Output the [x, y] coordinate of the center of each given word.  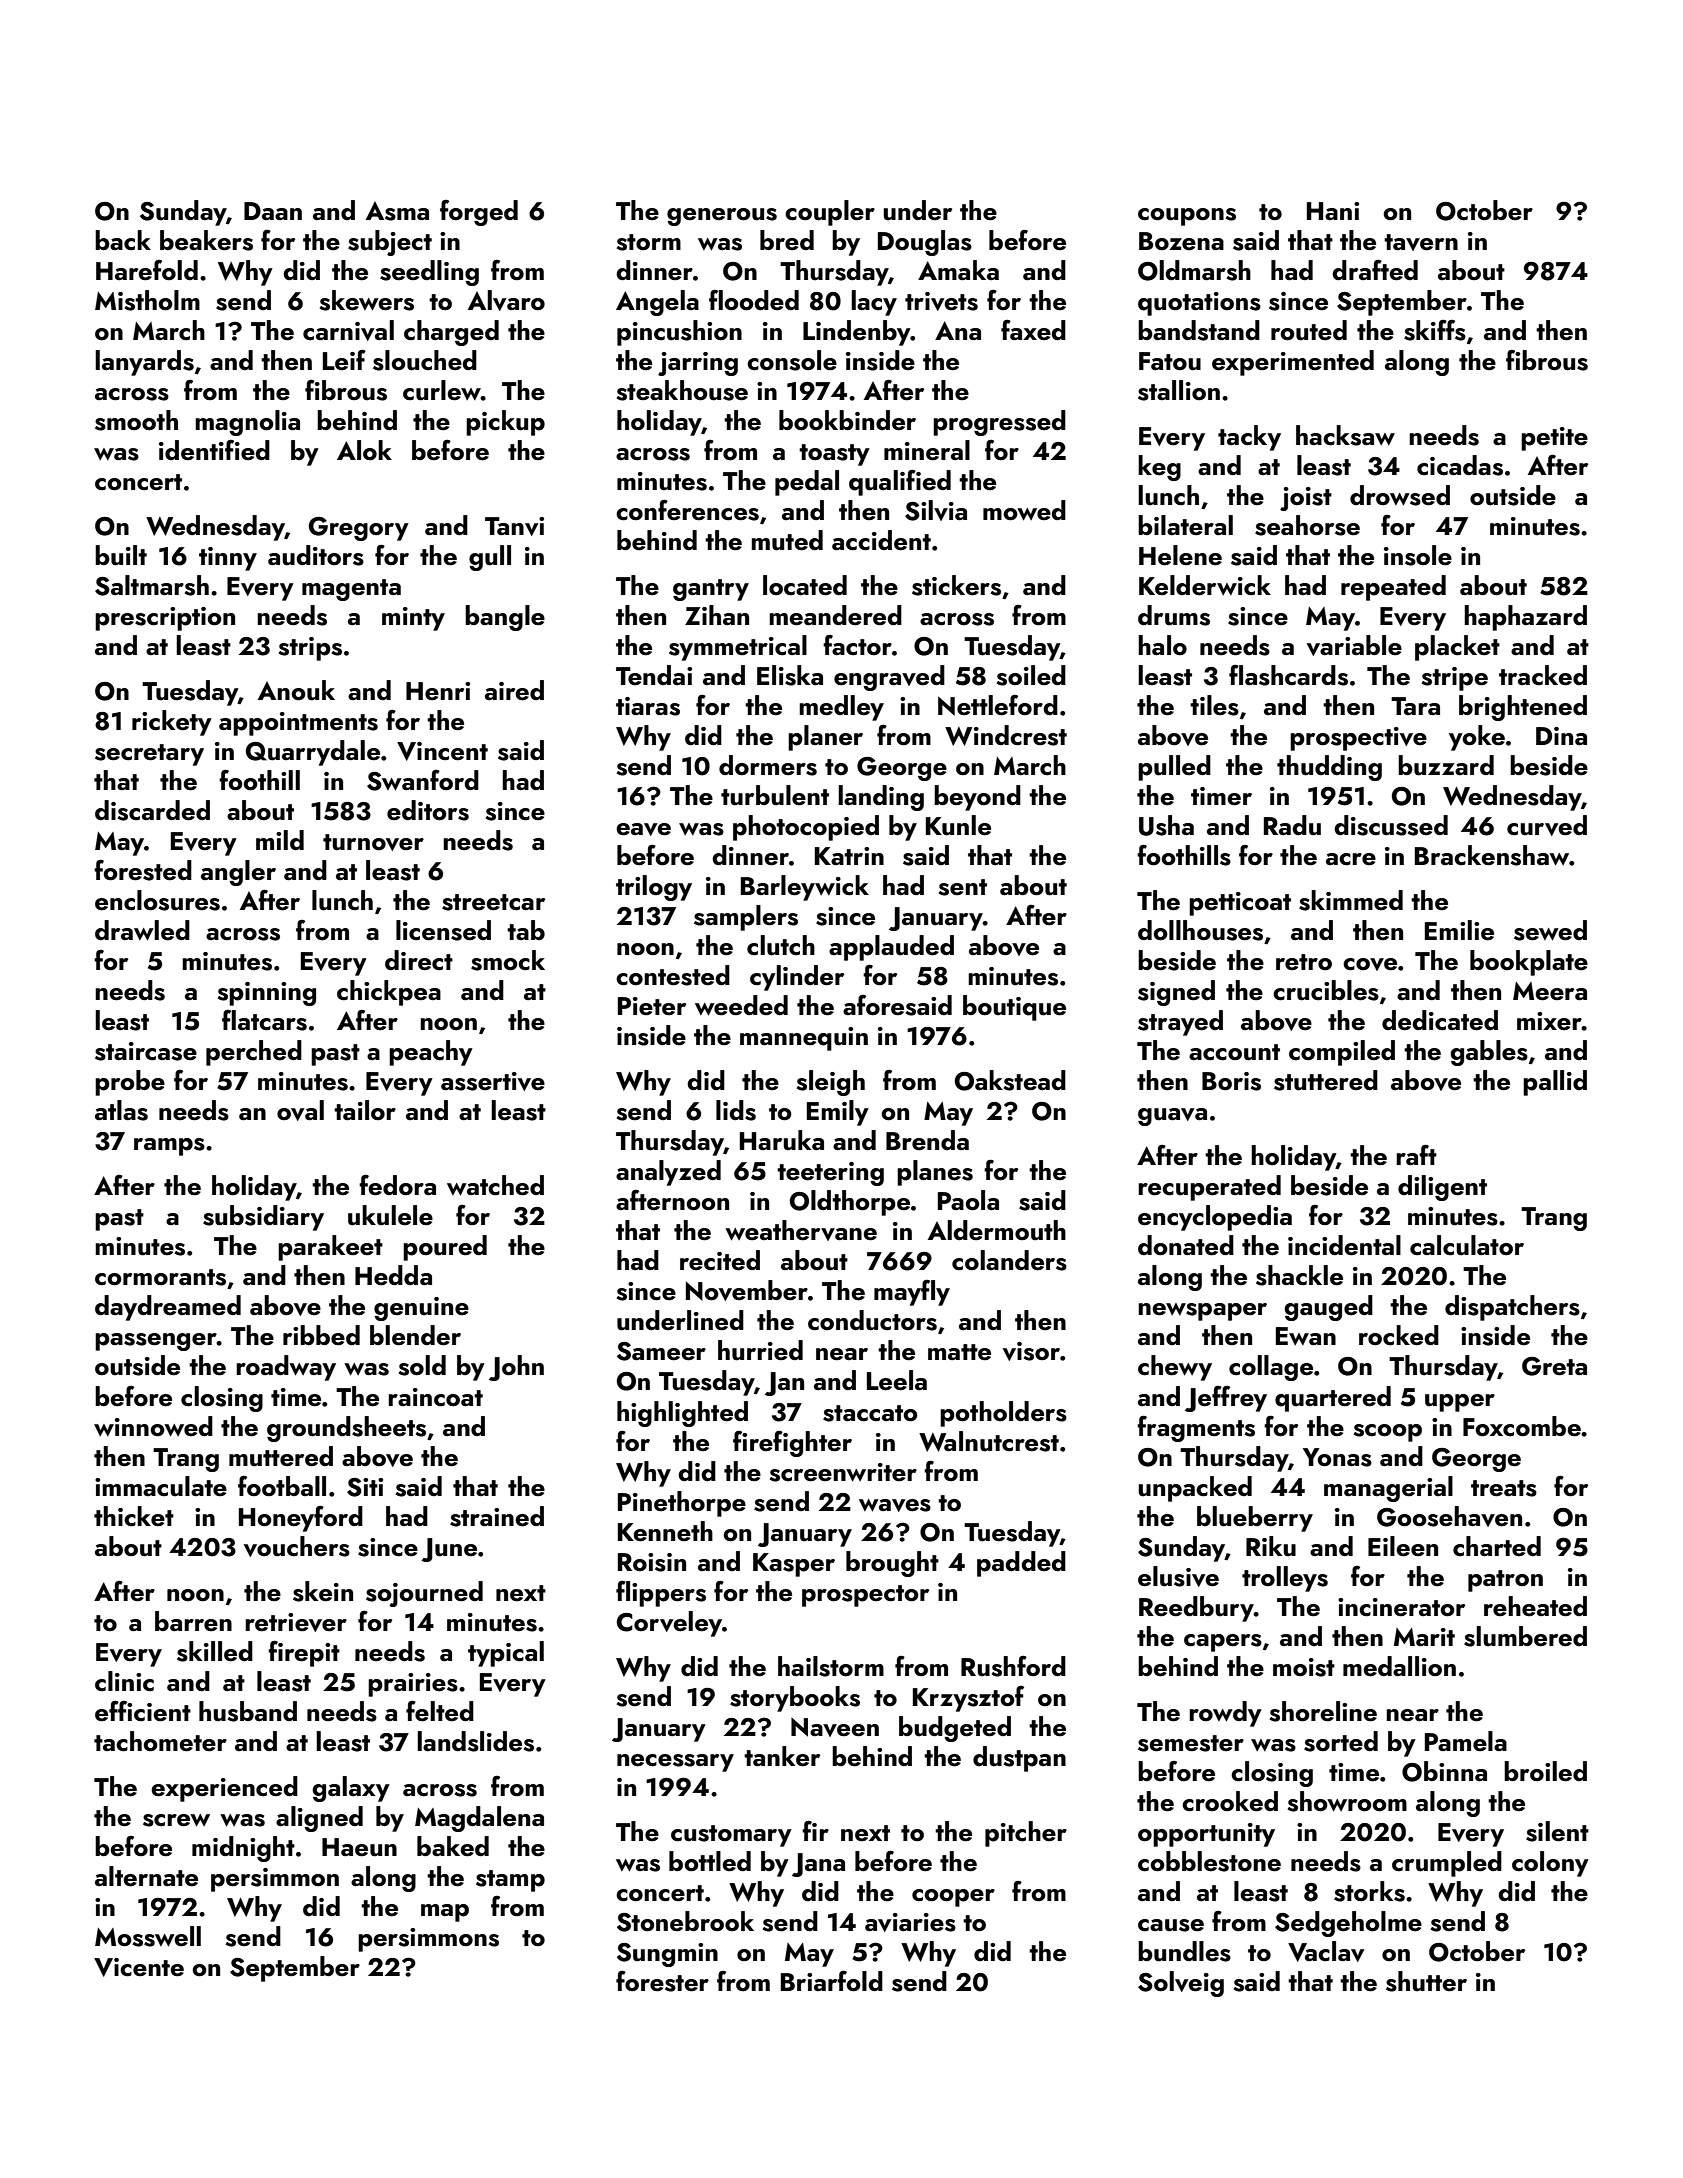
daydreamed [168, 1308]
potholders [1003, 1414]
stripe [1454, 679]
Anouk [296, 690]
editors [428, 810]
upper [1460, 1403]
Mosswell [148, 1936]
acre [1351, 859]
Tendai [654, 675]
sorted [1341, 1741]
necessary [675, 1763]
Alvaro [506, 300]
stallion [1179, 390]
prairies [413, 1685]
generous [722, 217]
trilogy [654, 888]
